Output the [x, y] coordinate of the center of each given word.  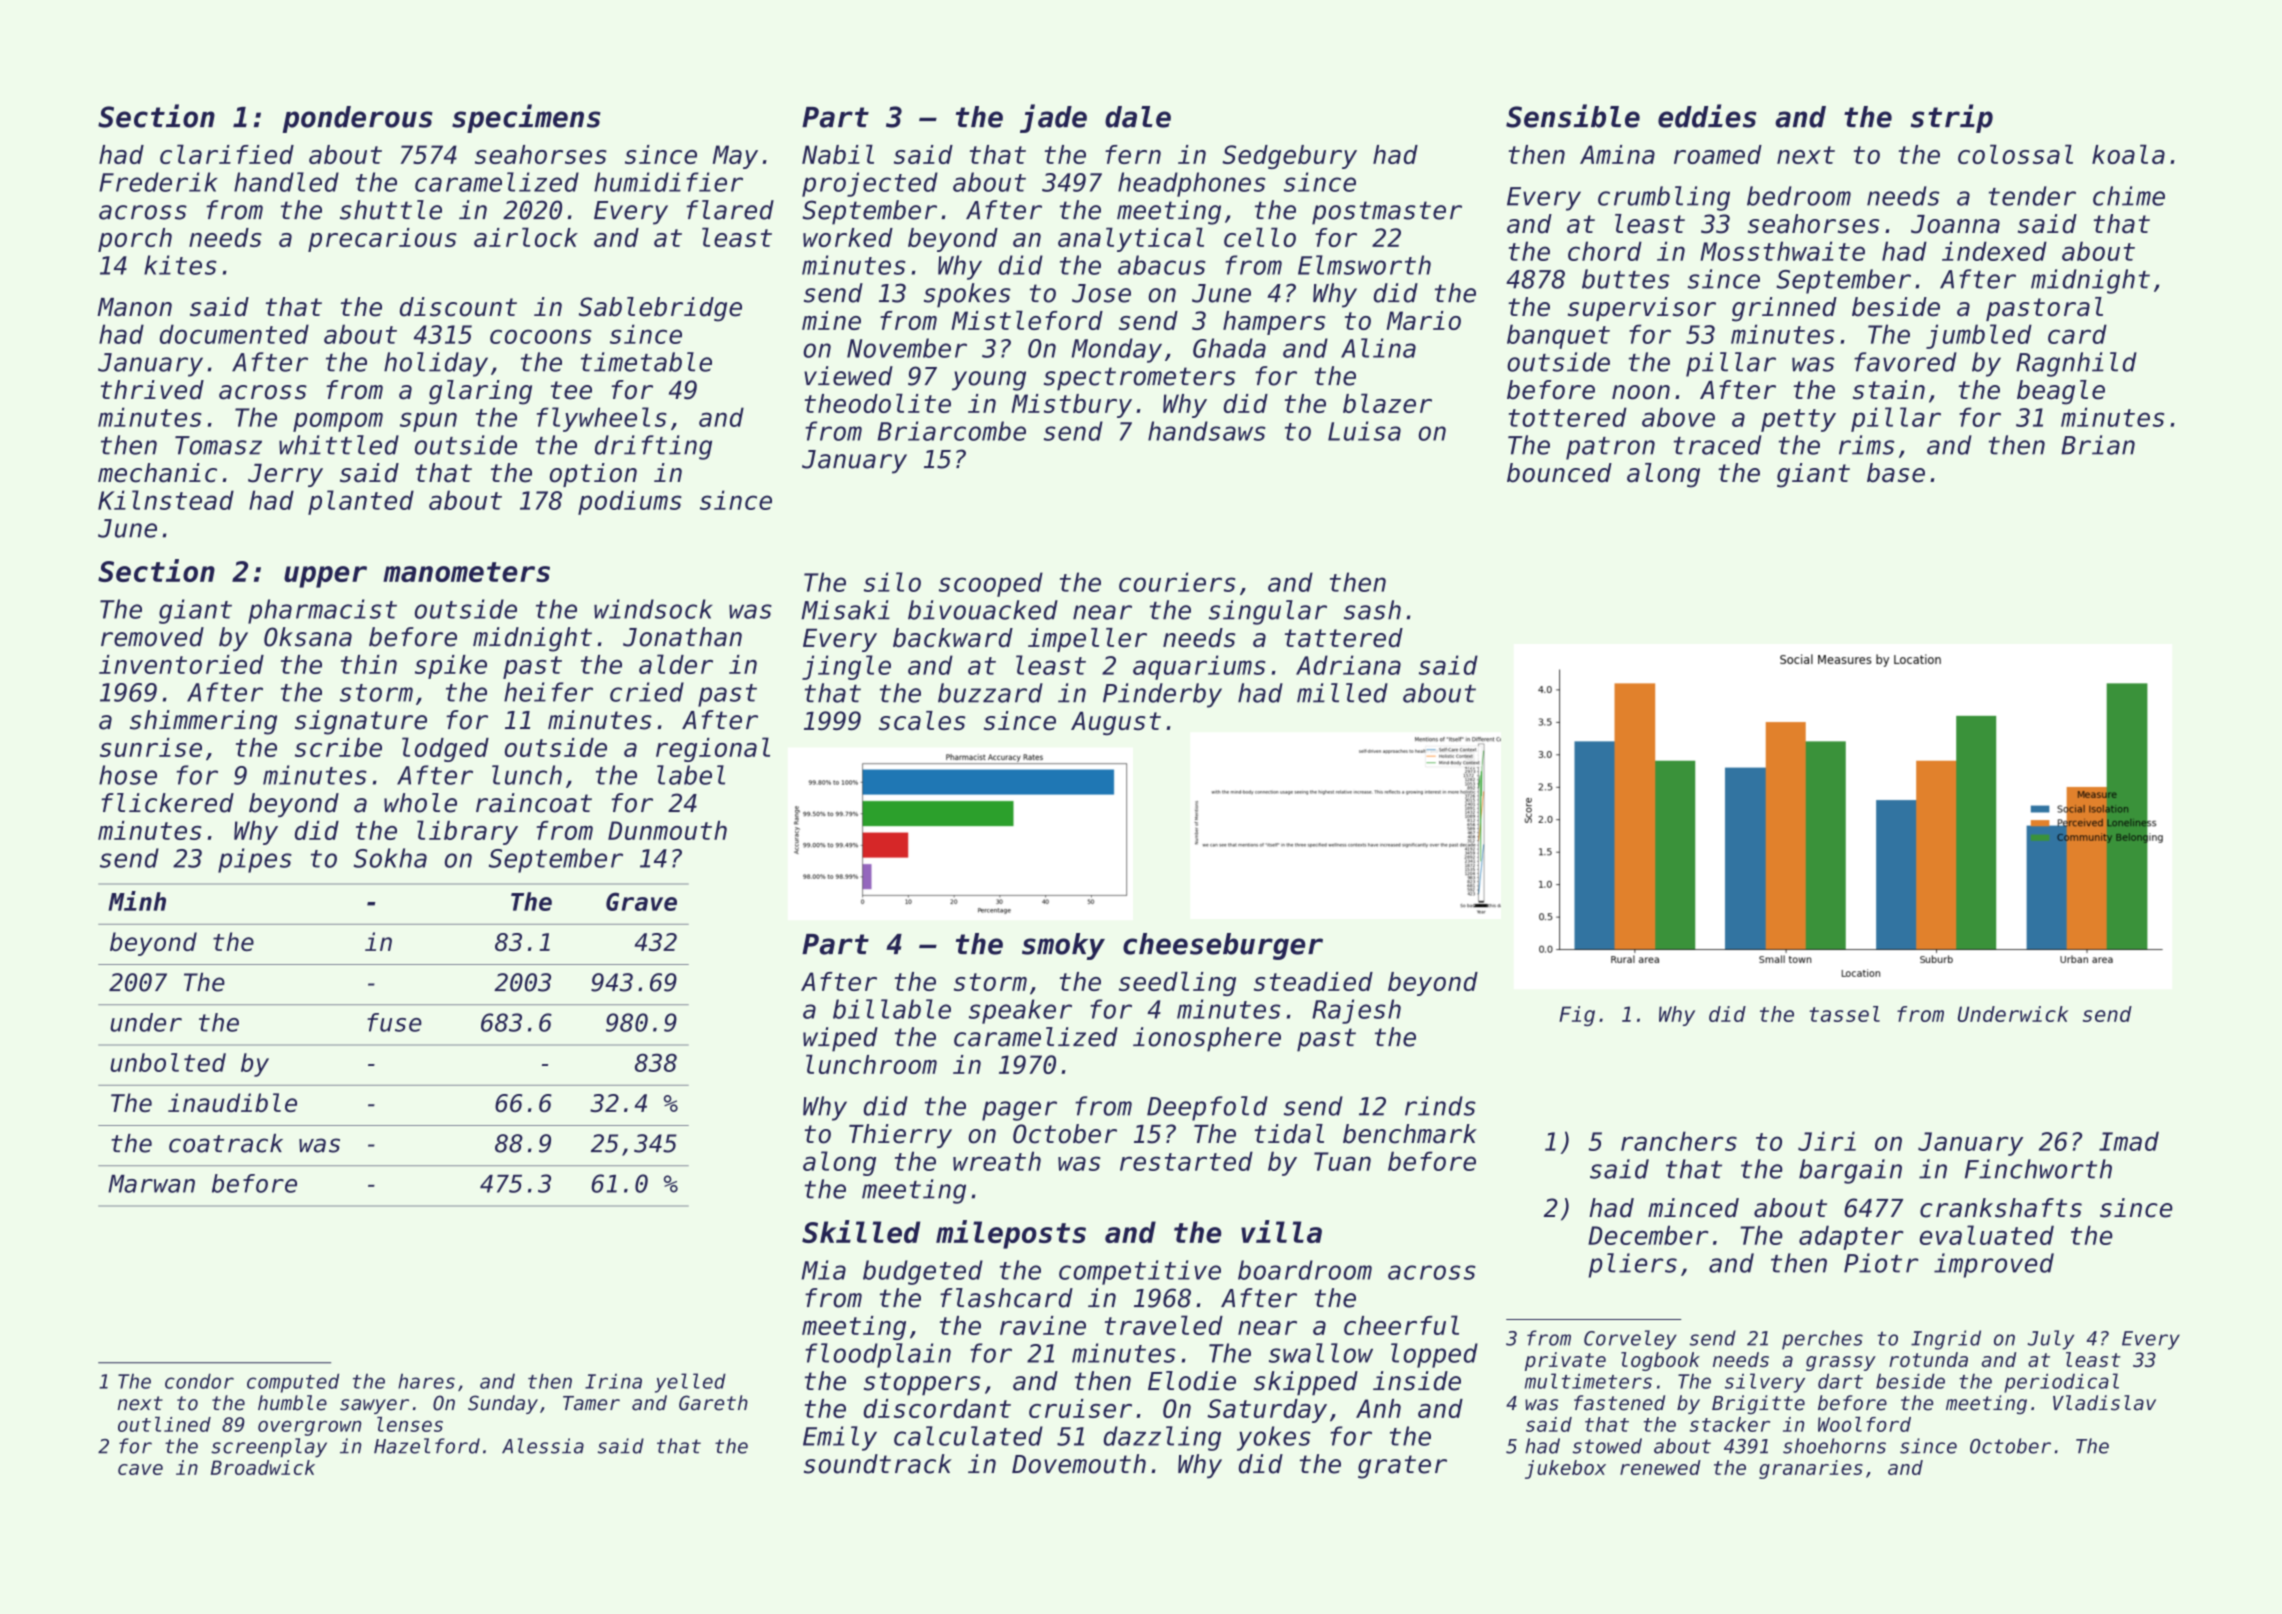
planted [361, 502]
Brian [2098, 445]
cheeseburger [1223, 946]
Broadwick [263, 1467]
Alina [1378, 348]
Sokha [390, 858]
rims [1867, 445]
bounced [1559, 473]
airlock [526, 237]
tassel [1844, 1014]
